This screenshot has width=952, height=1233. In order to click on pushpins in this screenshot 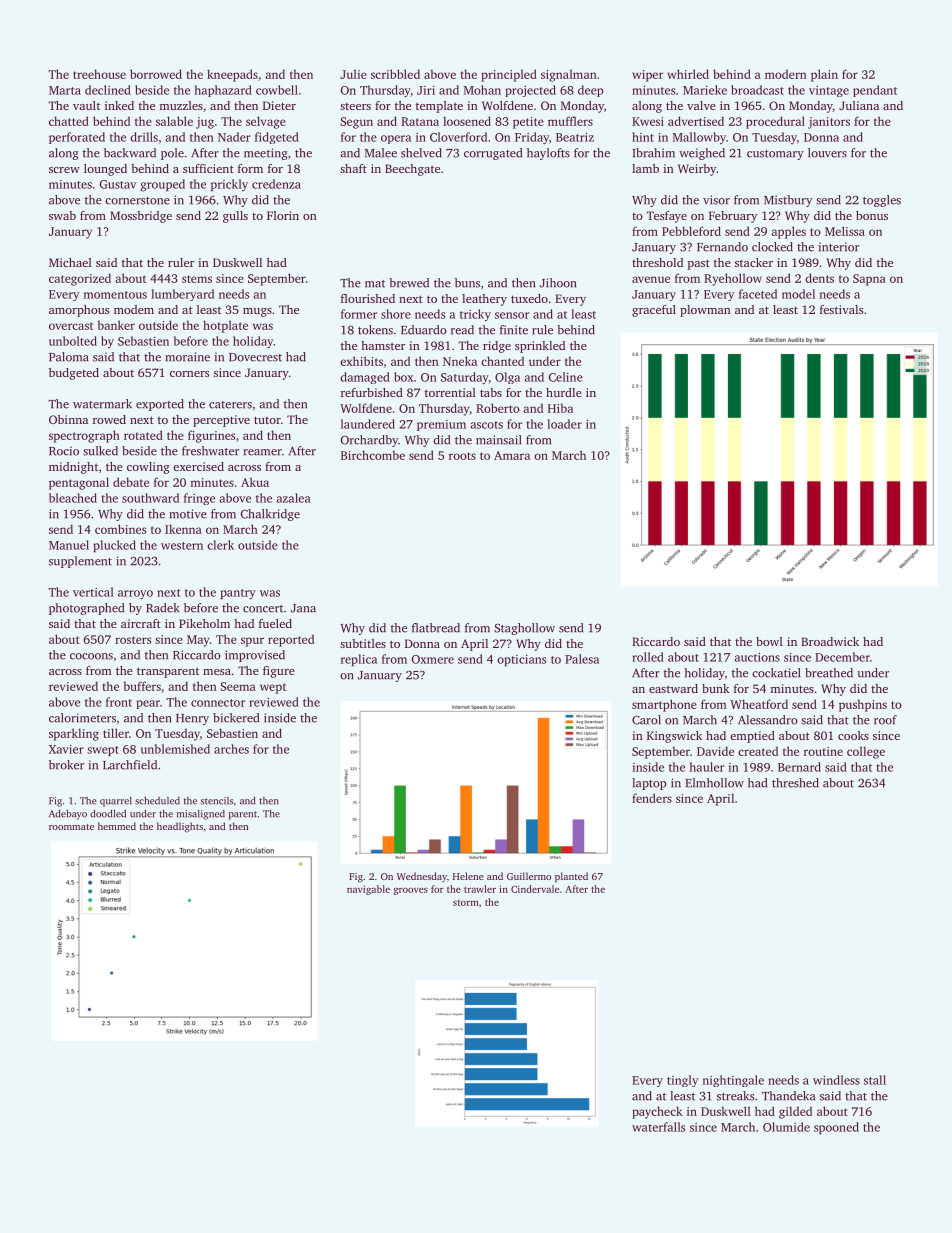, I will do `click(863, 705)`.
